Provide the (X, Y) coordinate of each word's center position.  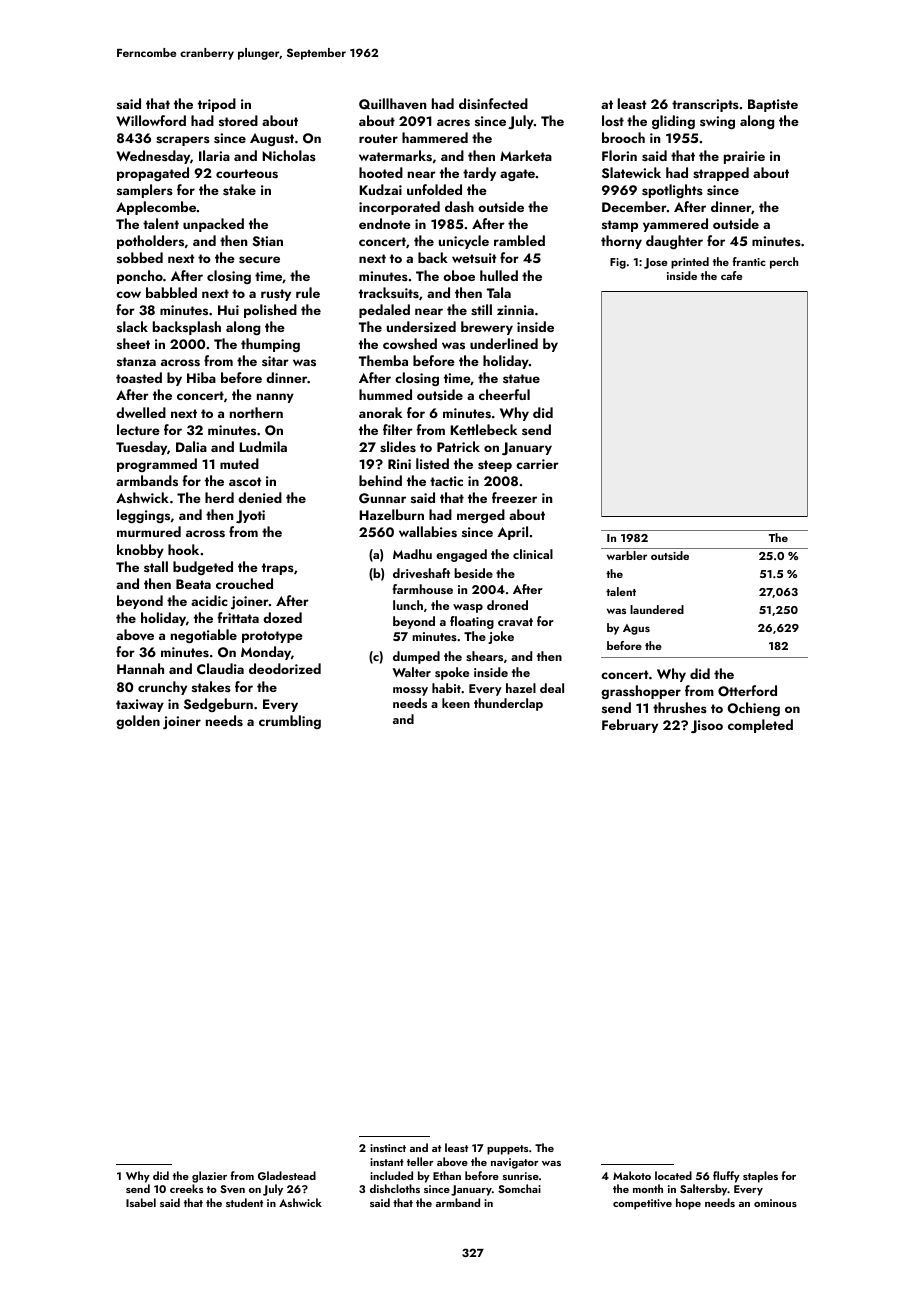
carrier (537, 464)
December (634, 206)
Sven (232, 1189)
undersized (421, 326)
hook (183, 549)
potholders (150, 242)
